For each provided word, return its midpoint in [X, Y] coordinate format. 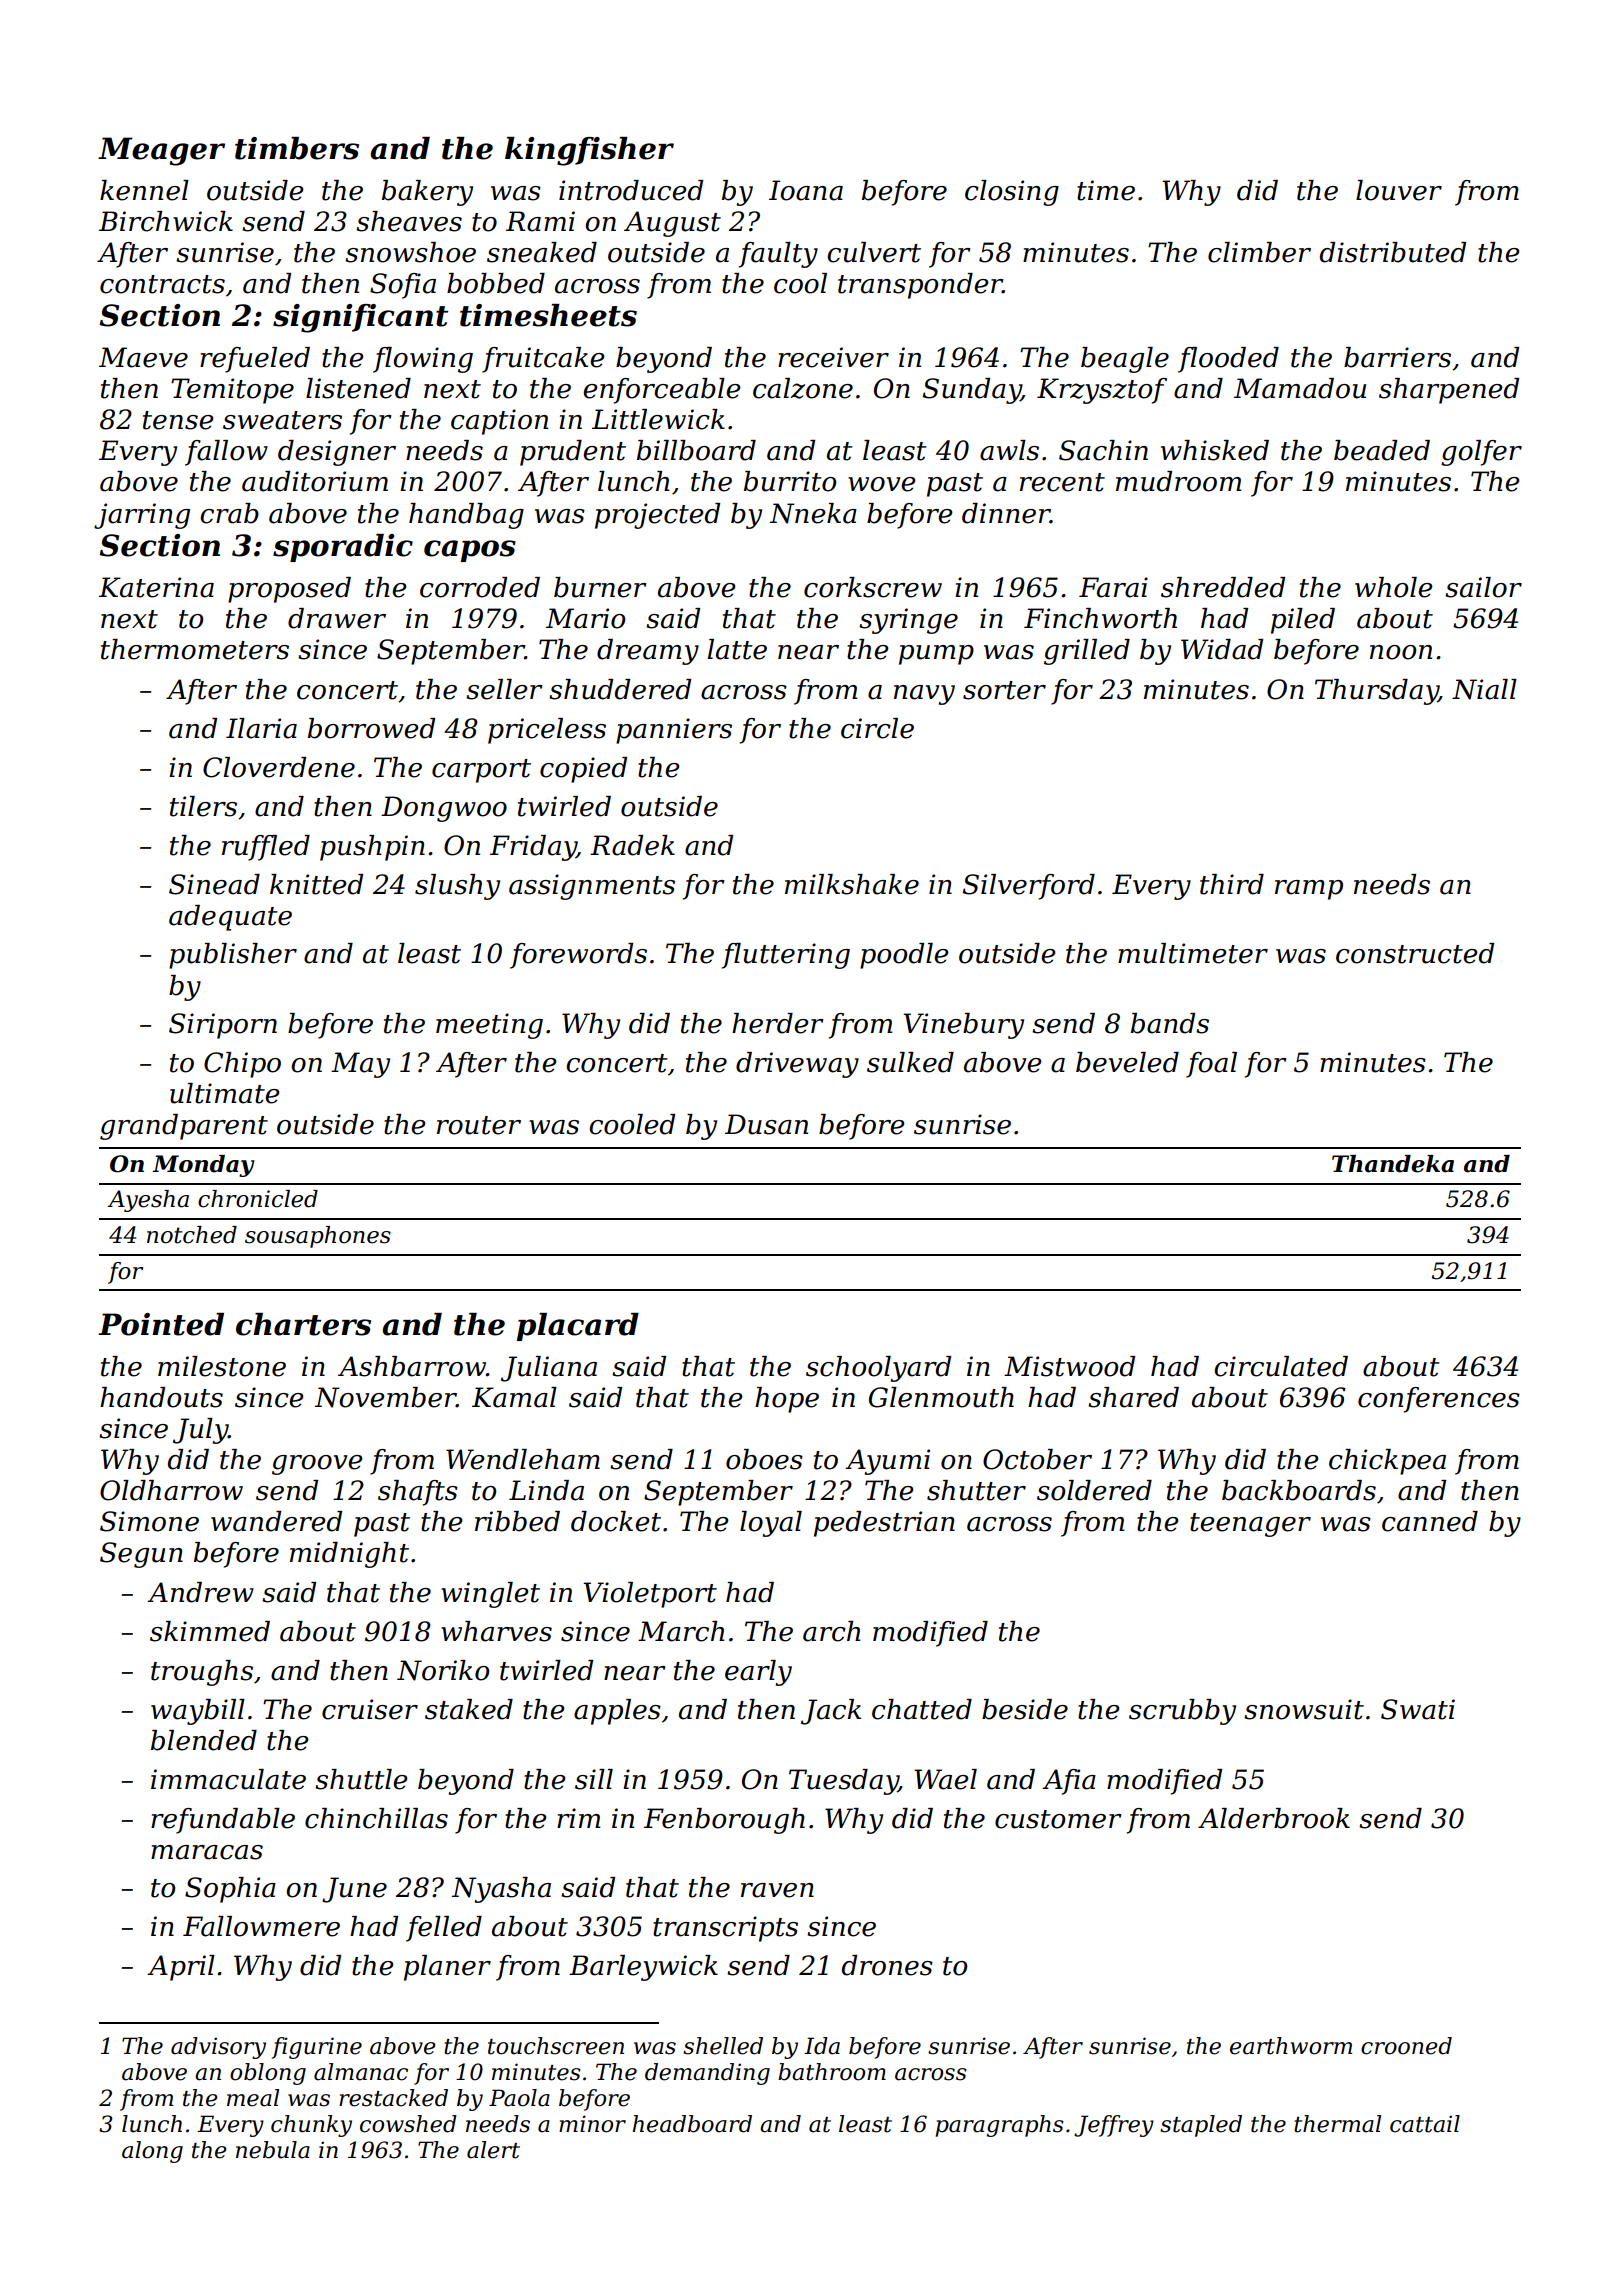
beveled [1127, 1062]
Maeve [143, 357]
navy [924, 695]
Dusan [766, 1124]
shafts [418, 1493]
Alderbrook [1274, 1818]
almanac [361, 2072]
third [1232, 884]
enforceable [662, 391]
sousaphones [318, 1237]
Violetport [650, 1595]
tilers [203, 806]
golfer [1481, 453]
